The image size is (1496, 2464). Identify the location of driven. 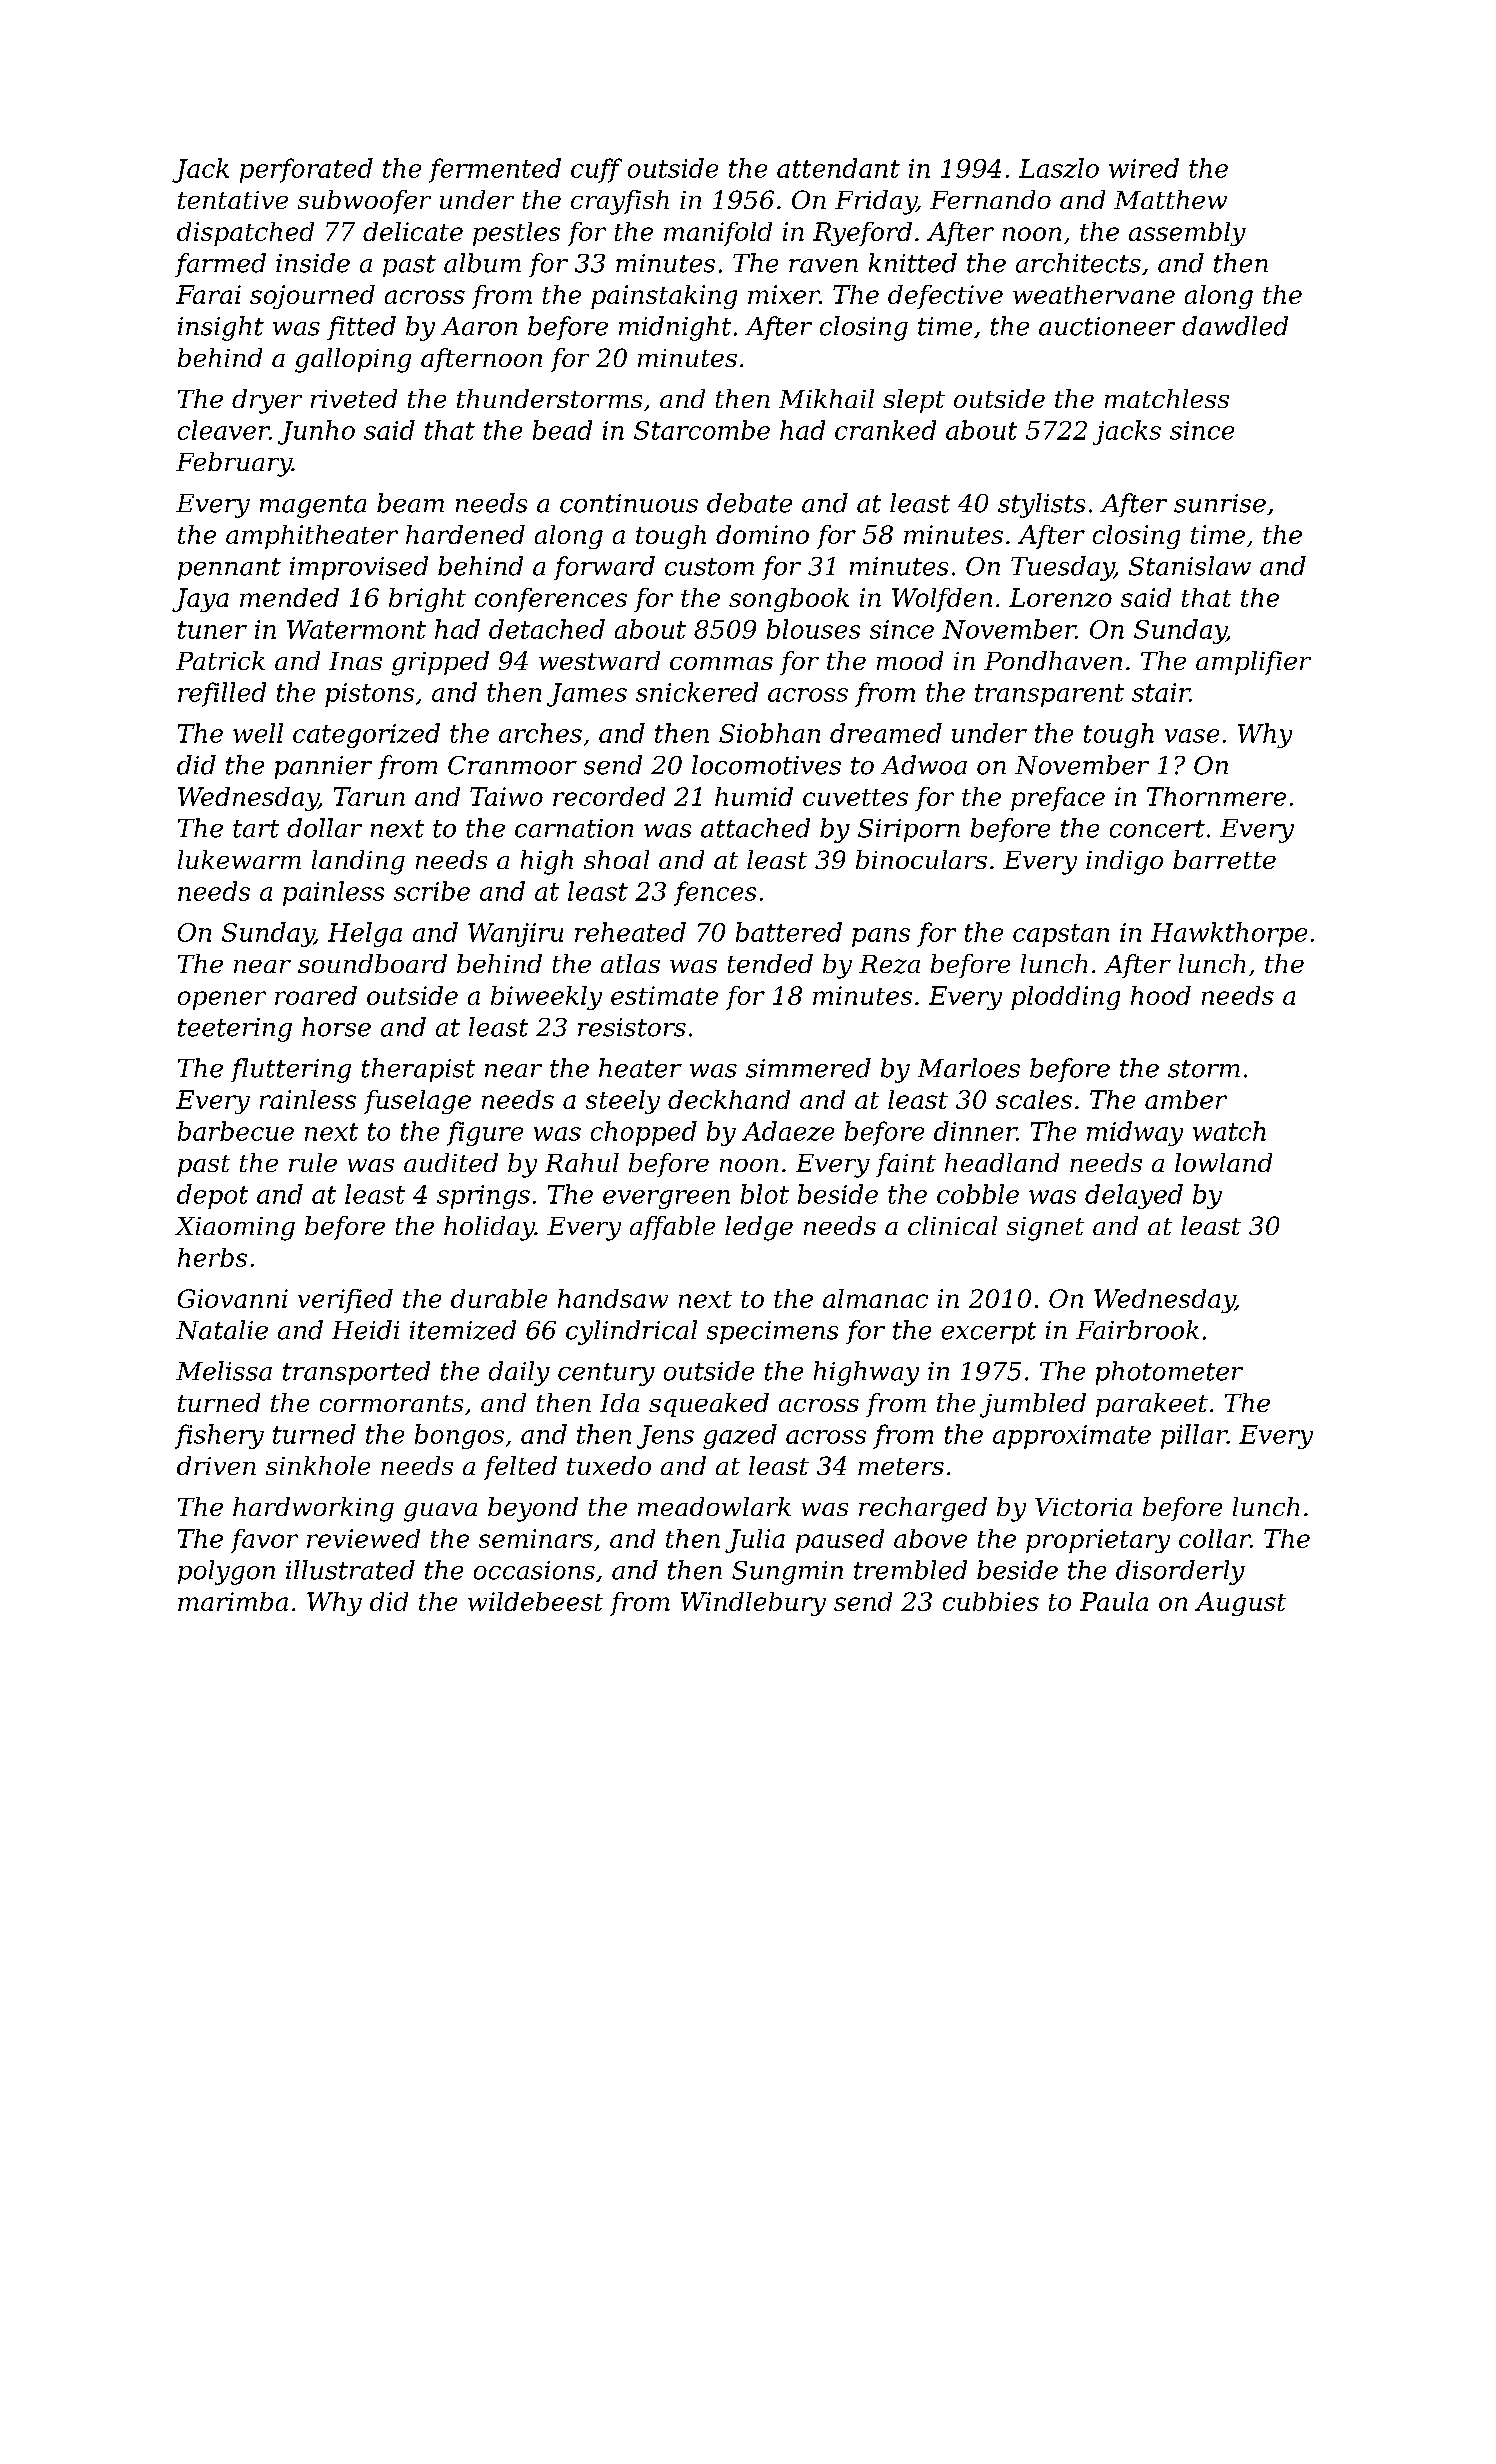
(216, 1465).
